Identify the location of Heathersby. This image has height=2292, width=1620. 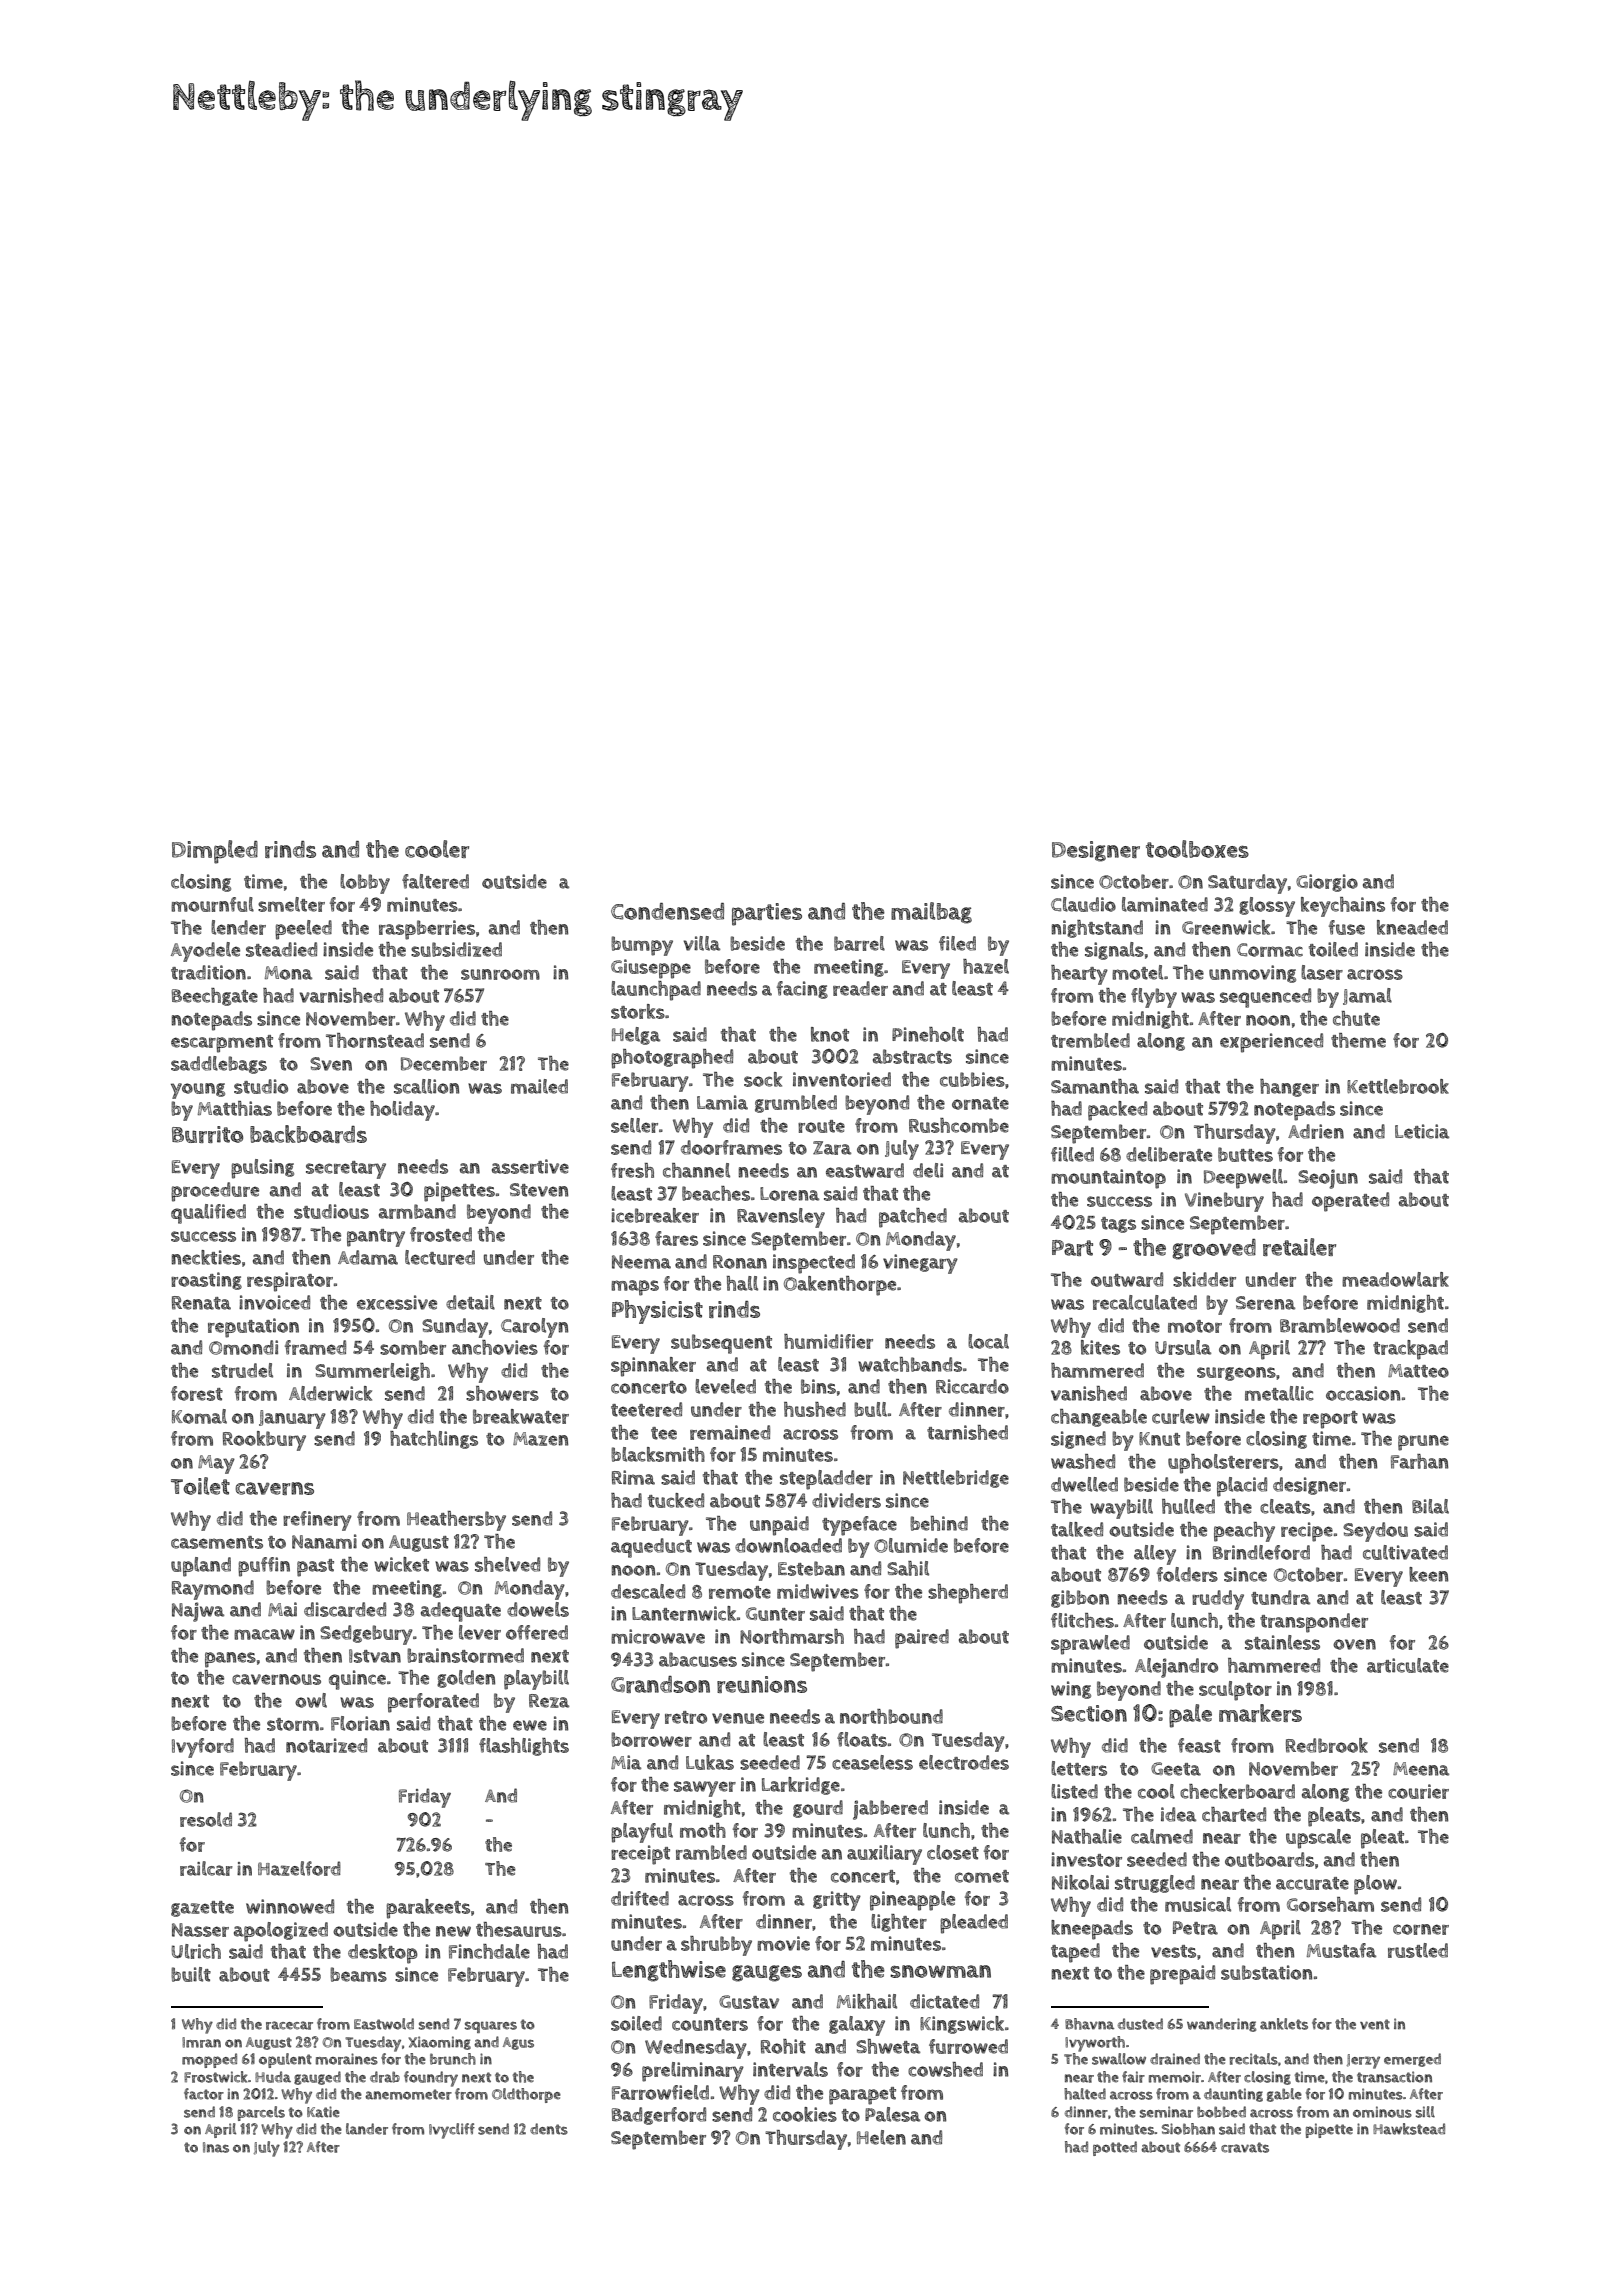
(456, 1521).
